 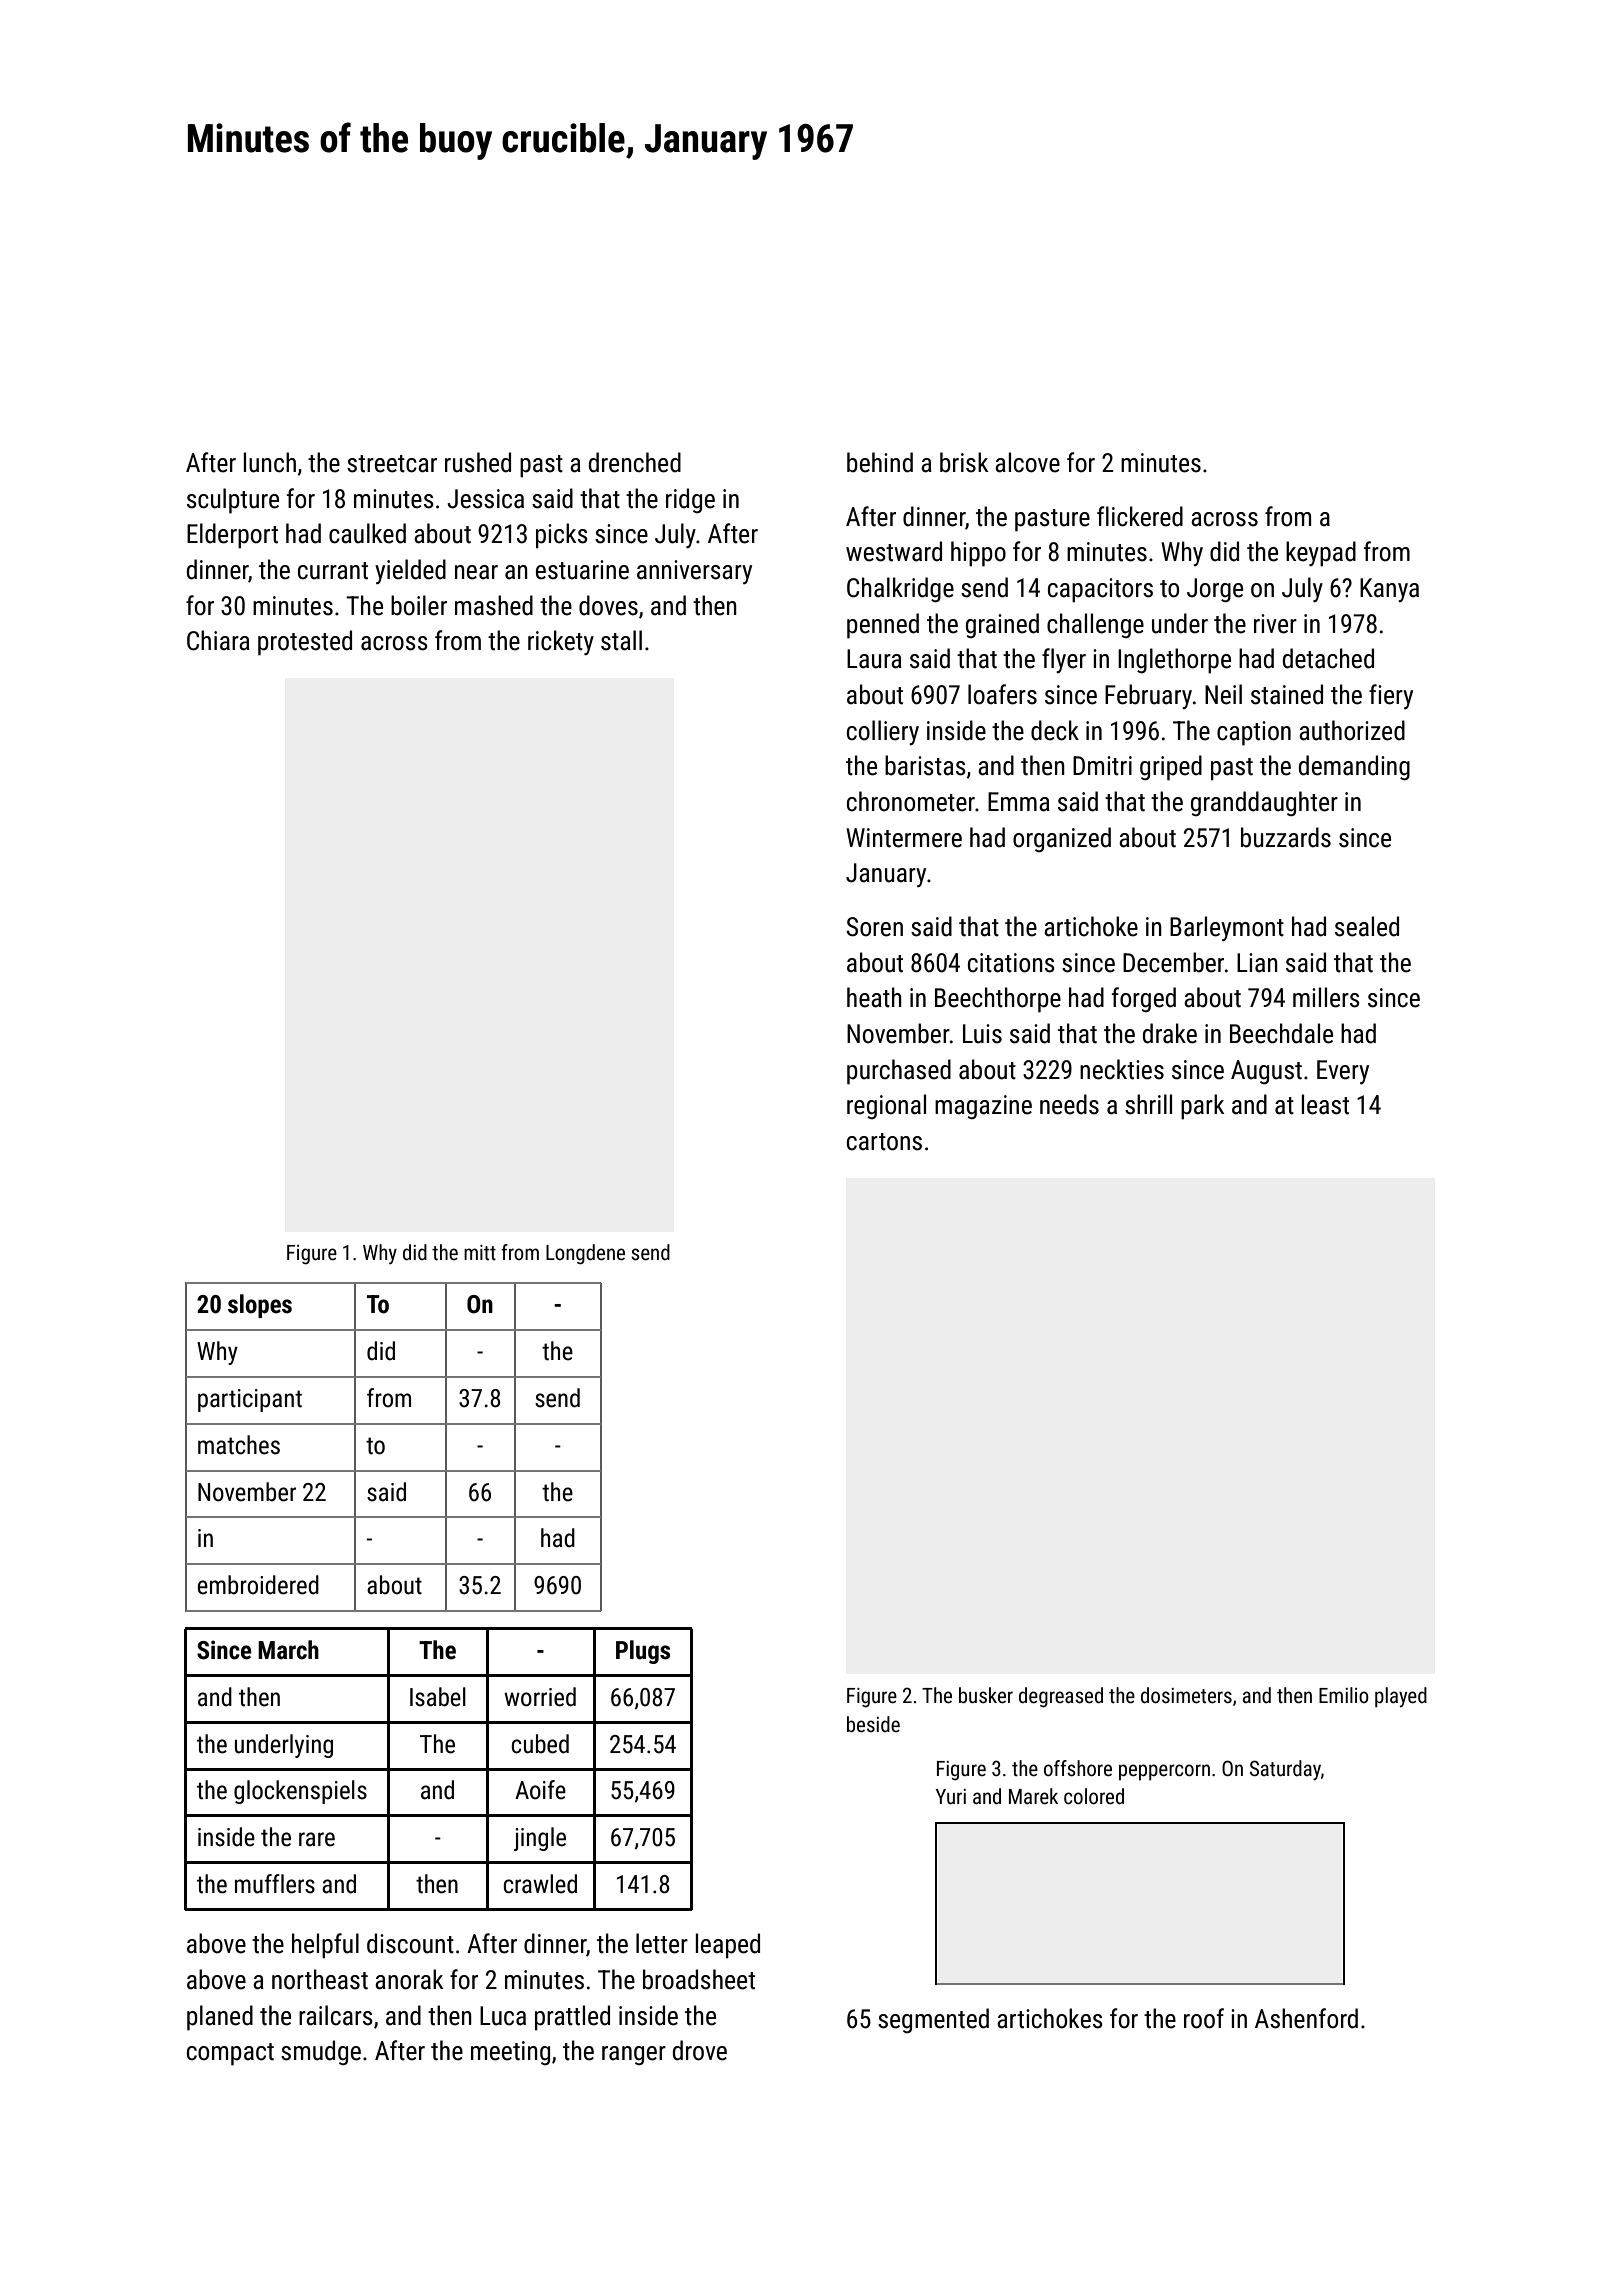 What do you see at coordinates (585, 1254) in the page?
I see `Longdene` at bounding box center [585, 1254].
